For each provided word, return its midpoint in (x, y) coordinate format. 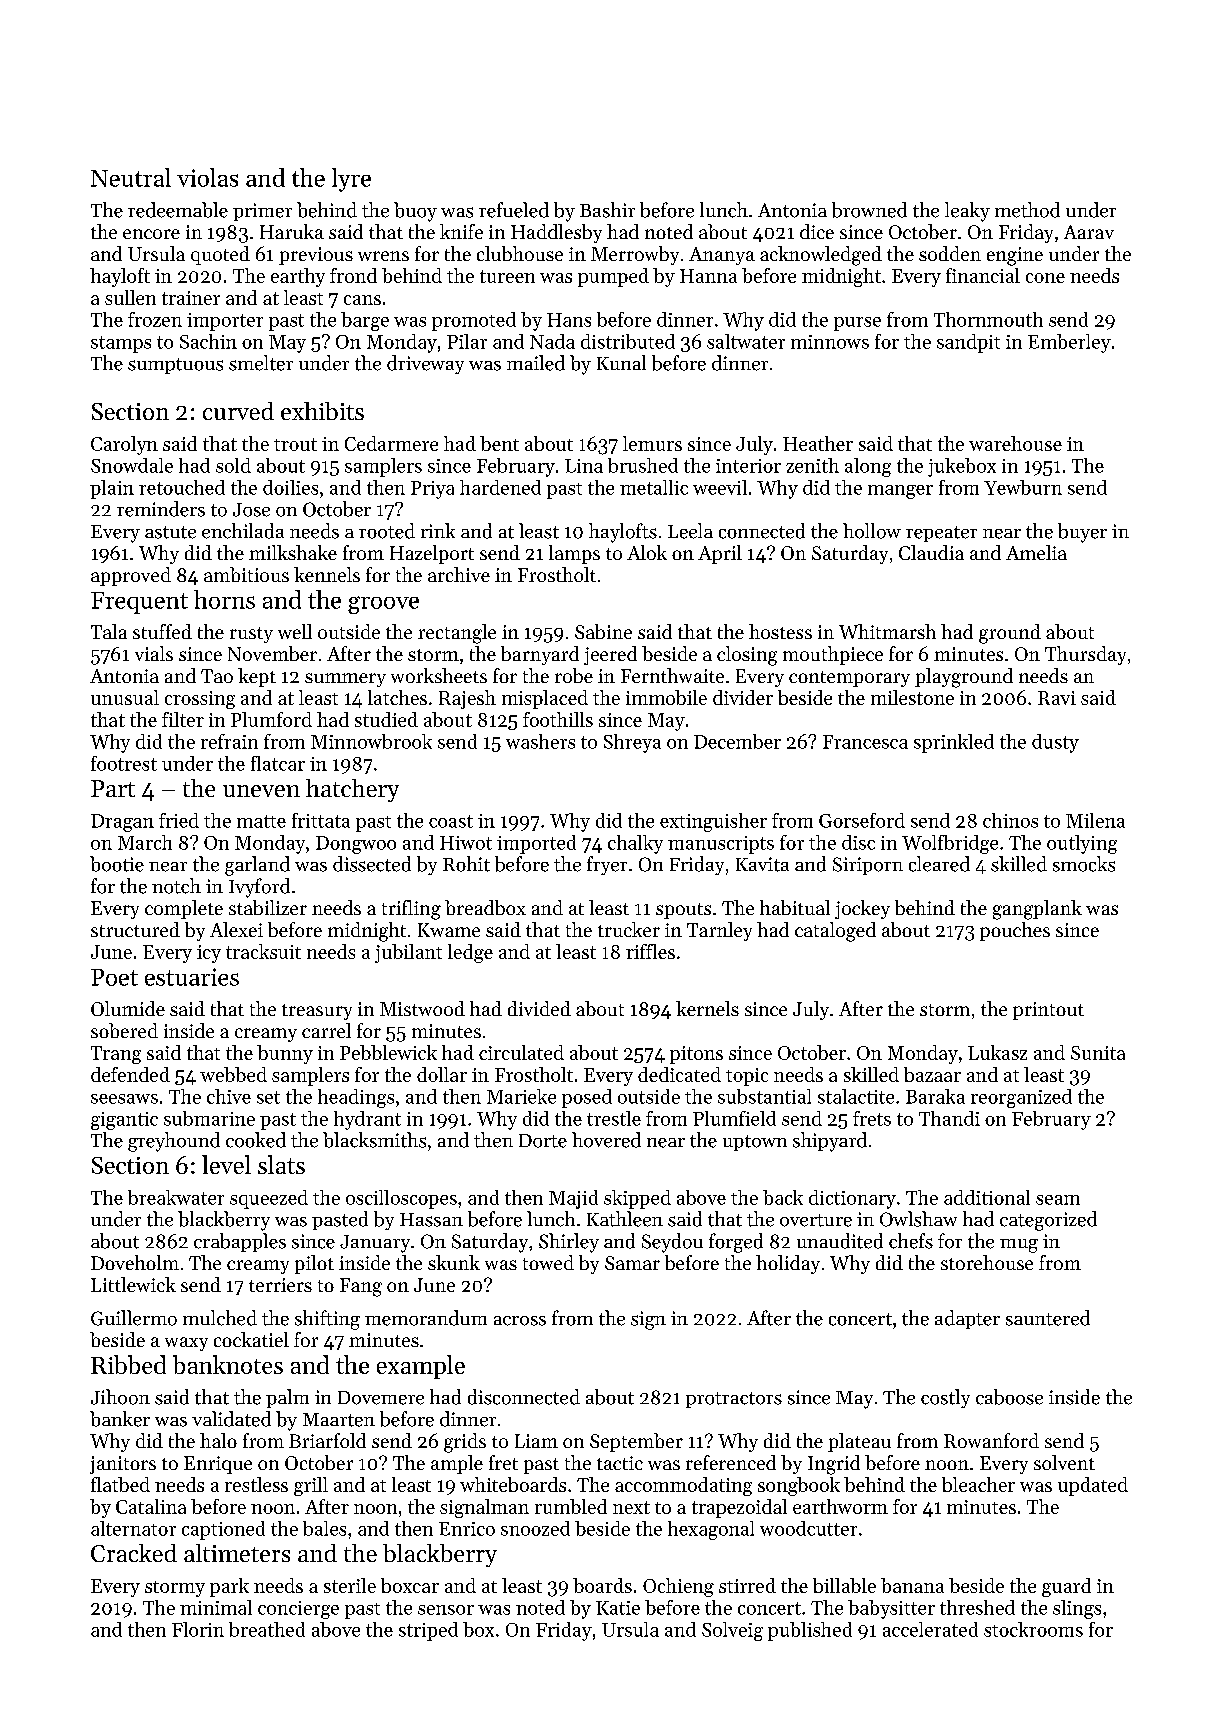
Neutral (131, 177)
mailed (536, 363)
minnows (830, 342)
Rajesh (467, 699)
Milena (1095, 820)
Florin (198, 1629)
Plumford (271, 719)
